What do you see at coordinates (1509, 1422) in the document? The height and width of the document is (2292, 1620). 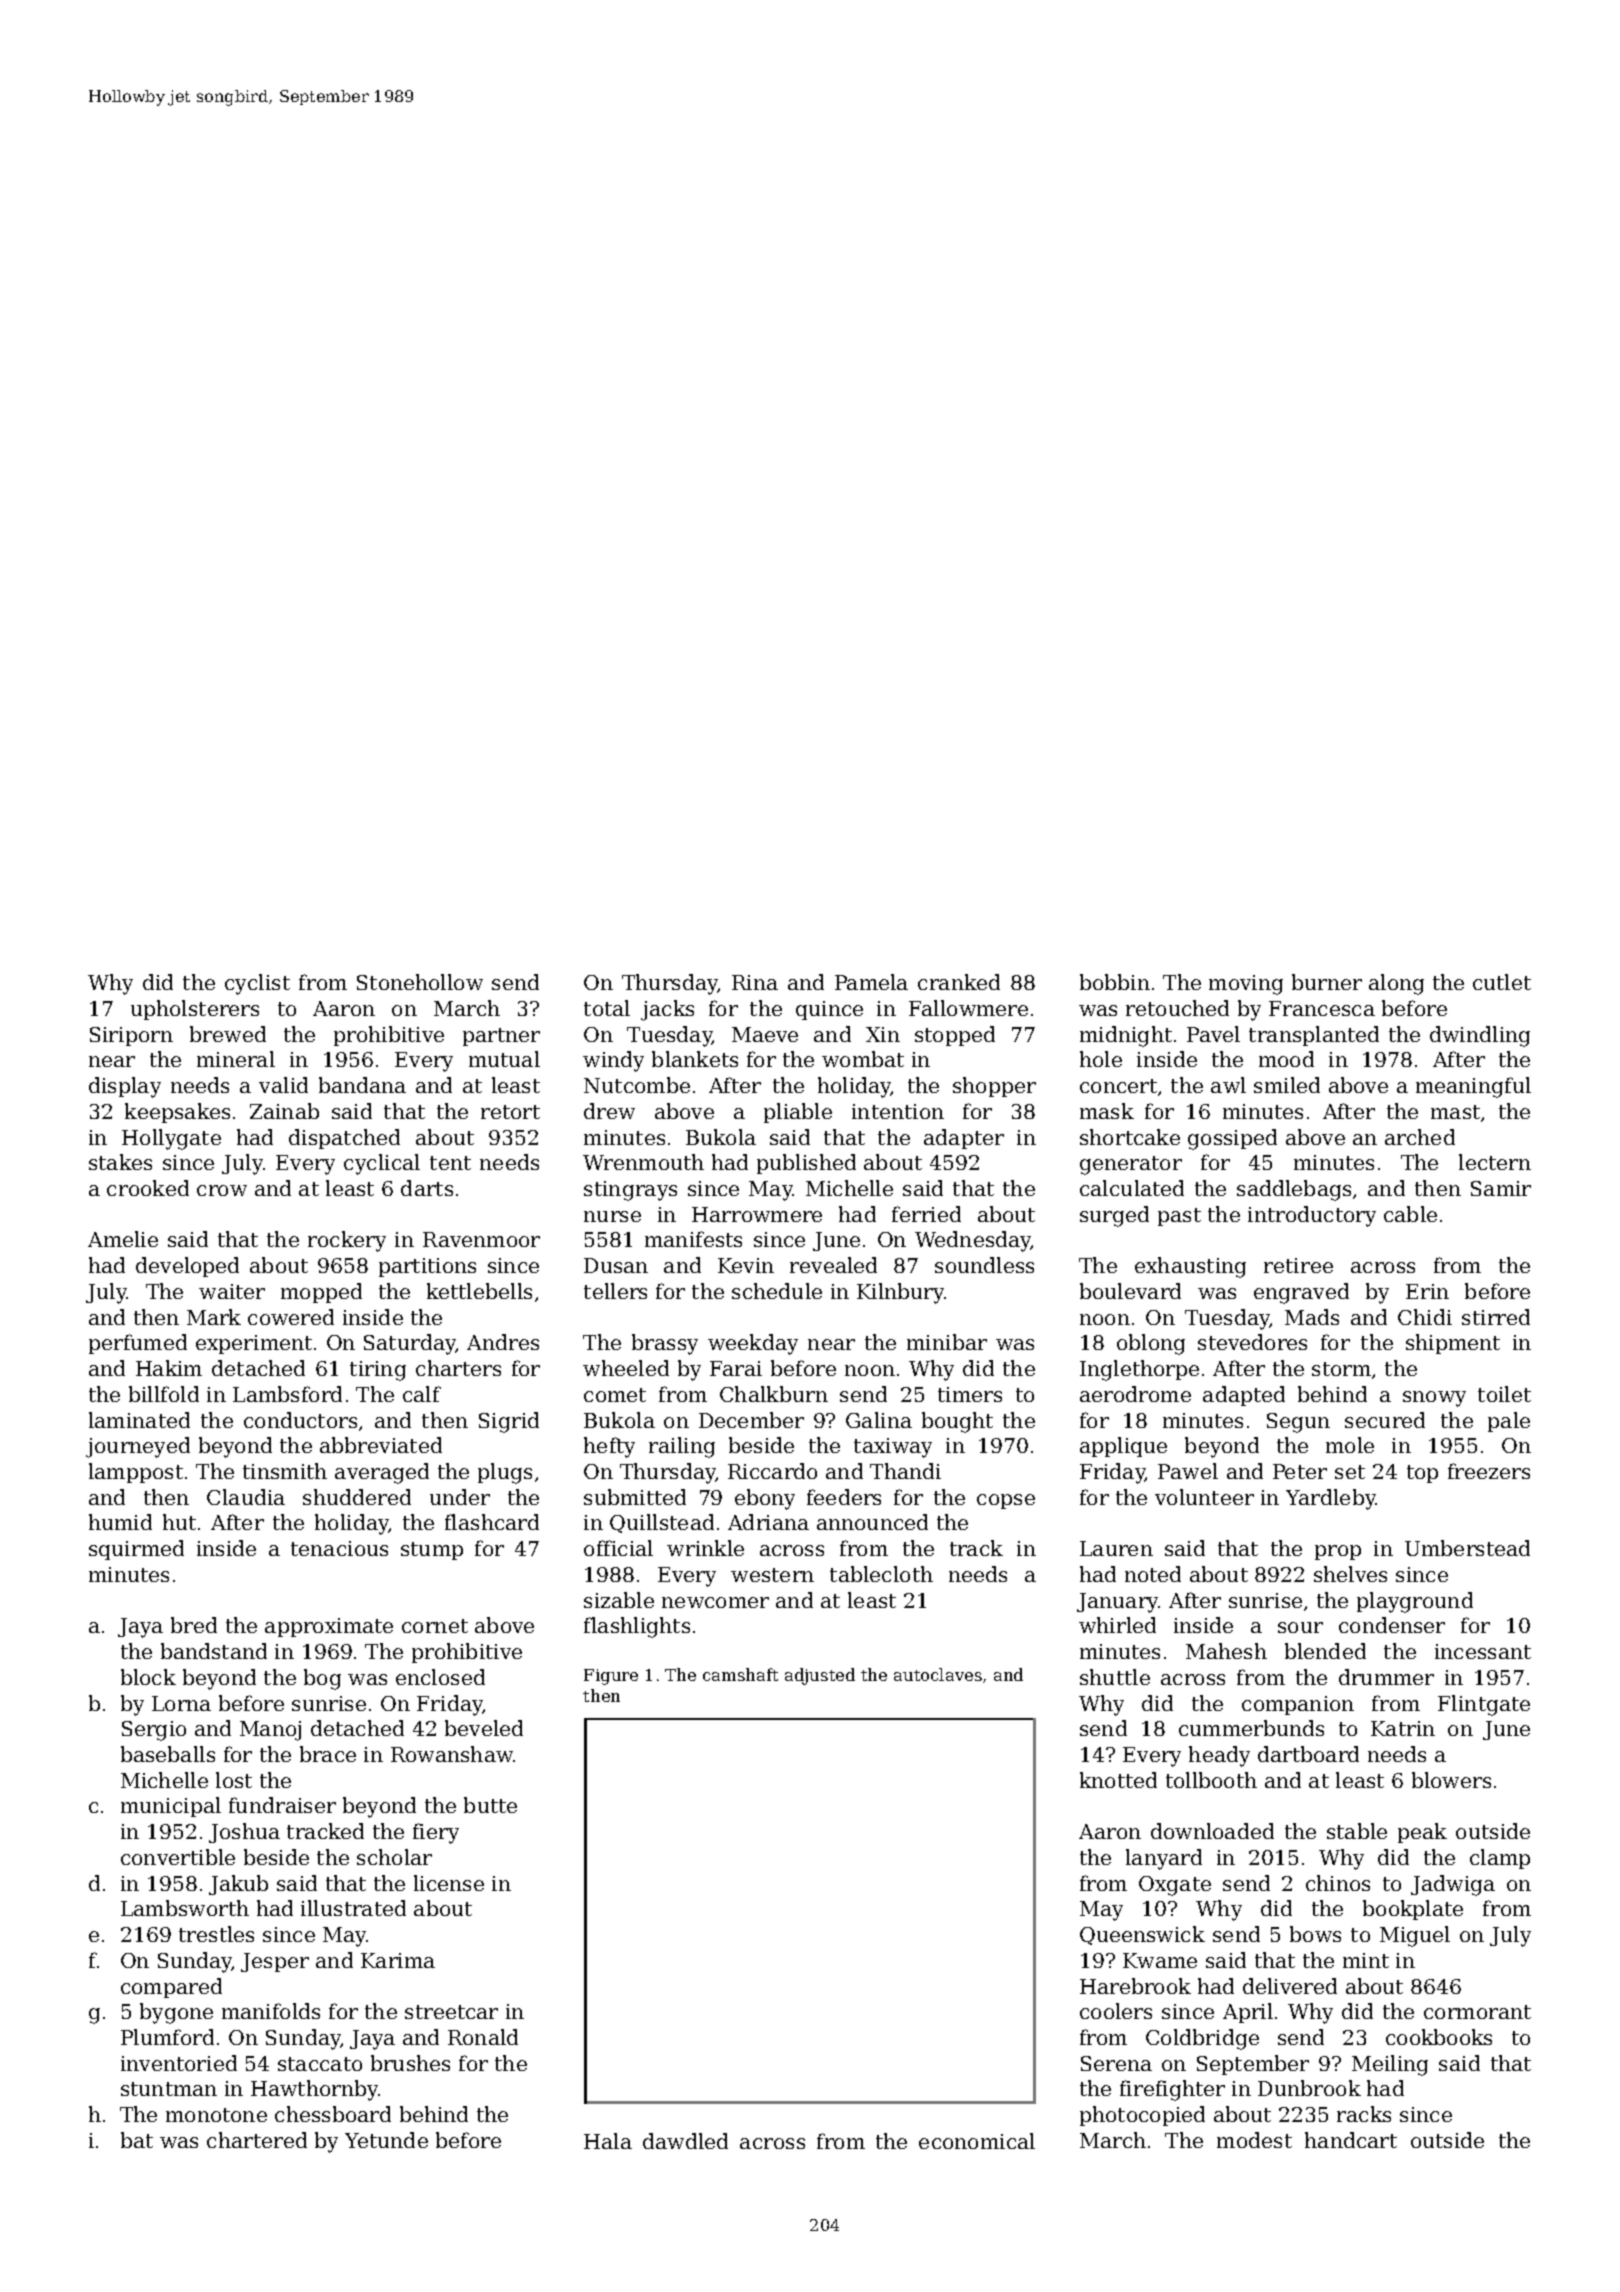 I see `pale` at bounding box center [1509, 1422].
